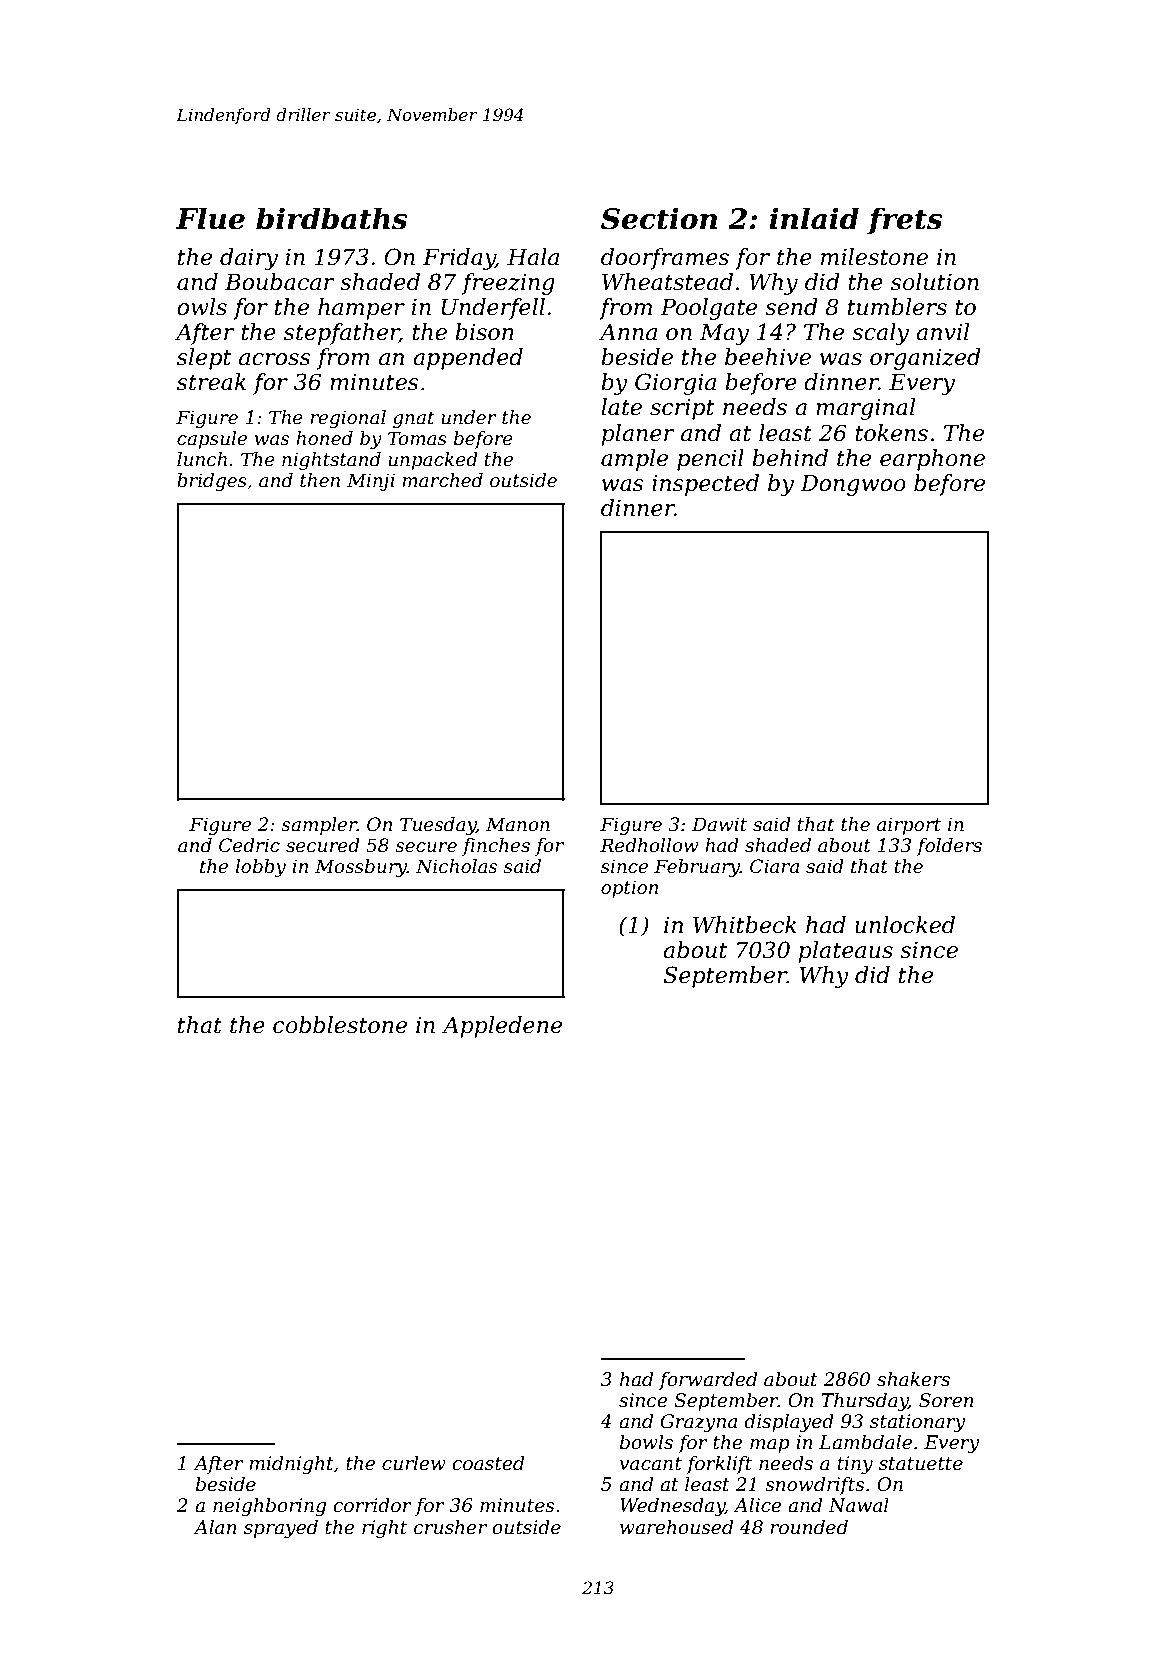 Image resolution: width=1165 pixels, height=1654 pixels. What do you see at coordinates (212, 440) in the screenshot?
I see `capsule` at bounding box center [212, 440].
